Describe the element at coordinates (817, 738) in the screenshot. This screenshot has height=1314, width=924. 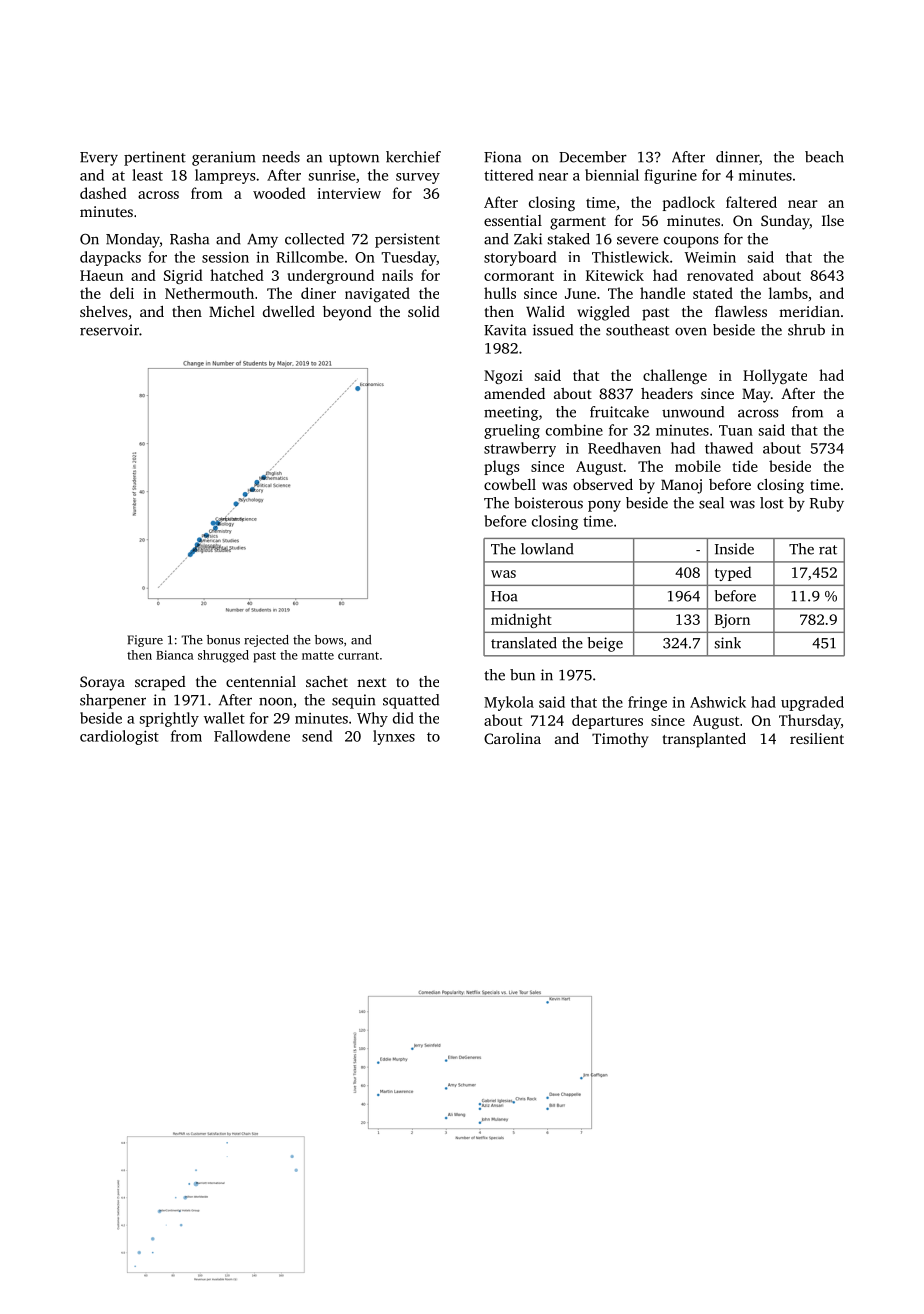
I see `resilient` at that location.
